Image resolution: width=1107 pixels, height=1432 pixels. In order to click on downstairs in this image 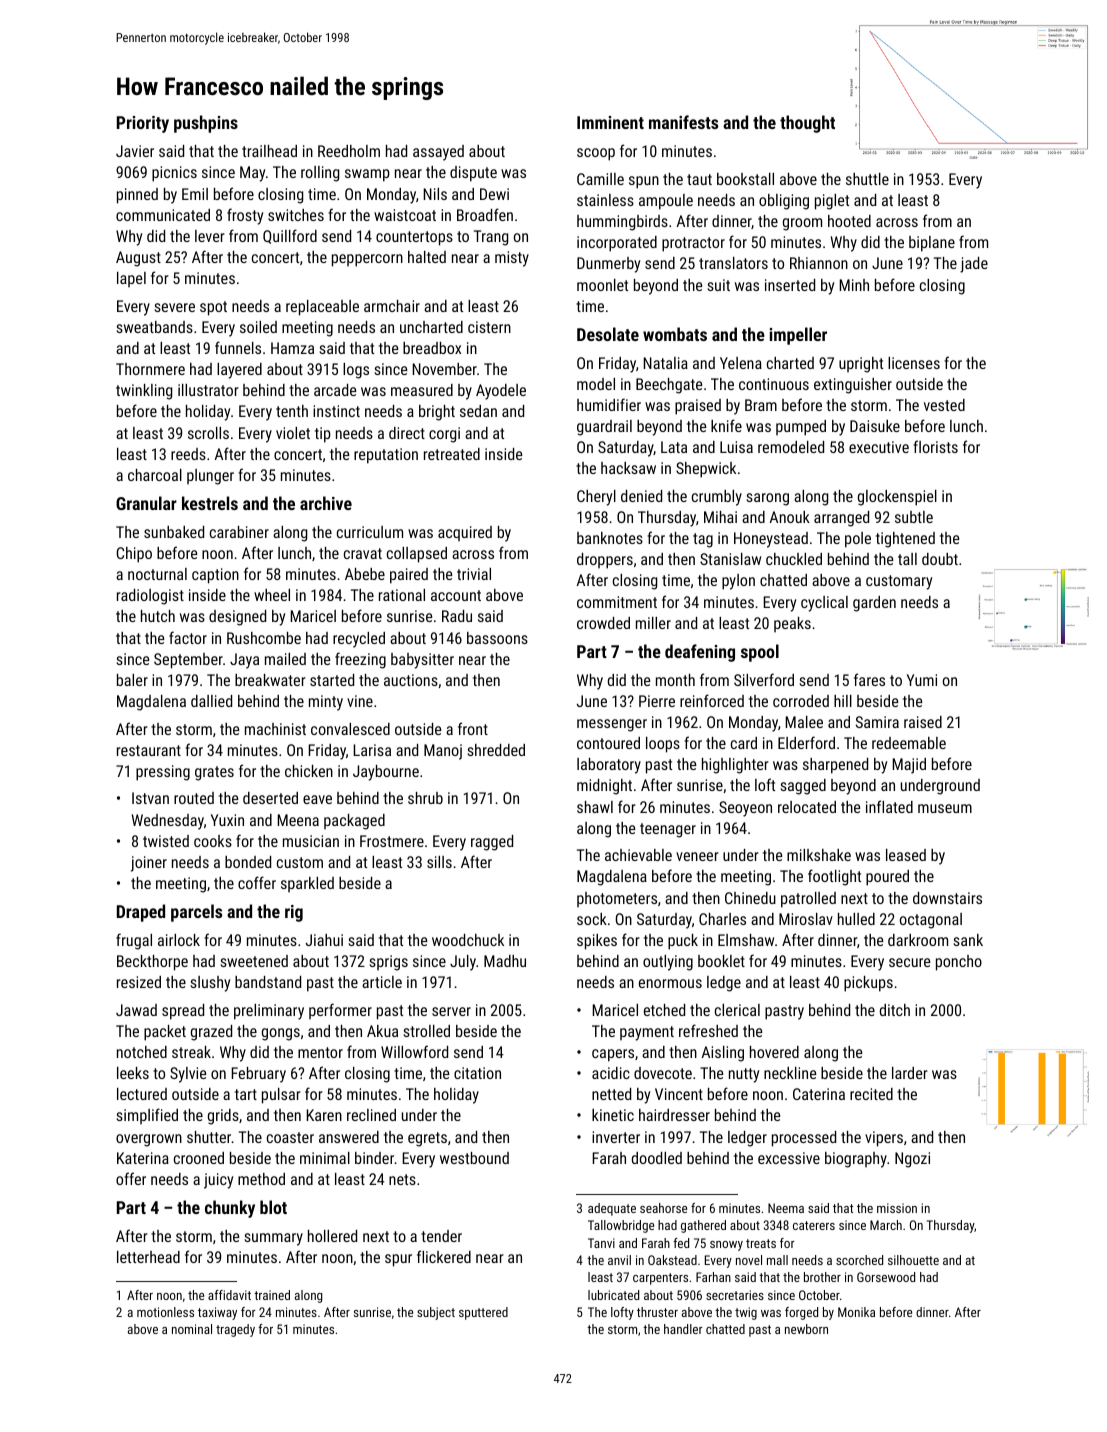, I will do `click(947, 898)`.
